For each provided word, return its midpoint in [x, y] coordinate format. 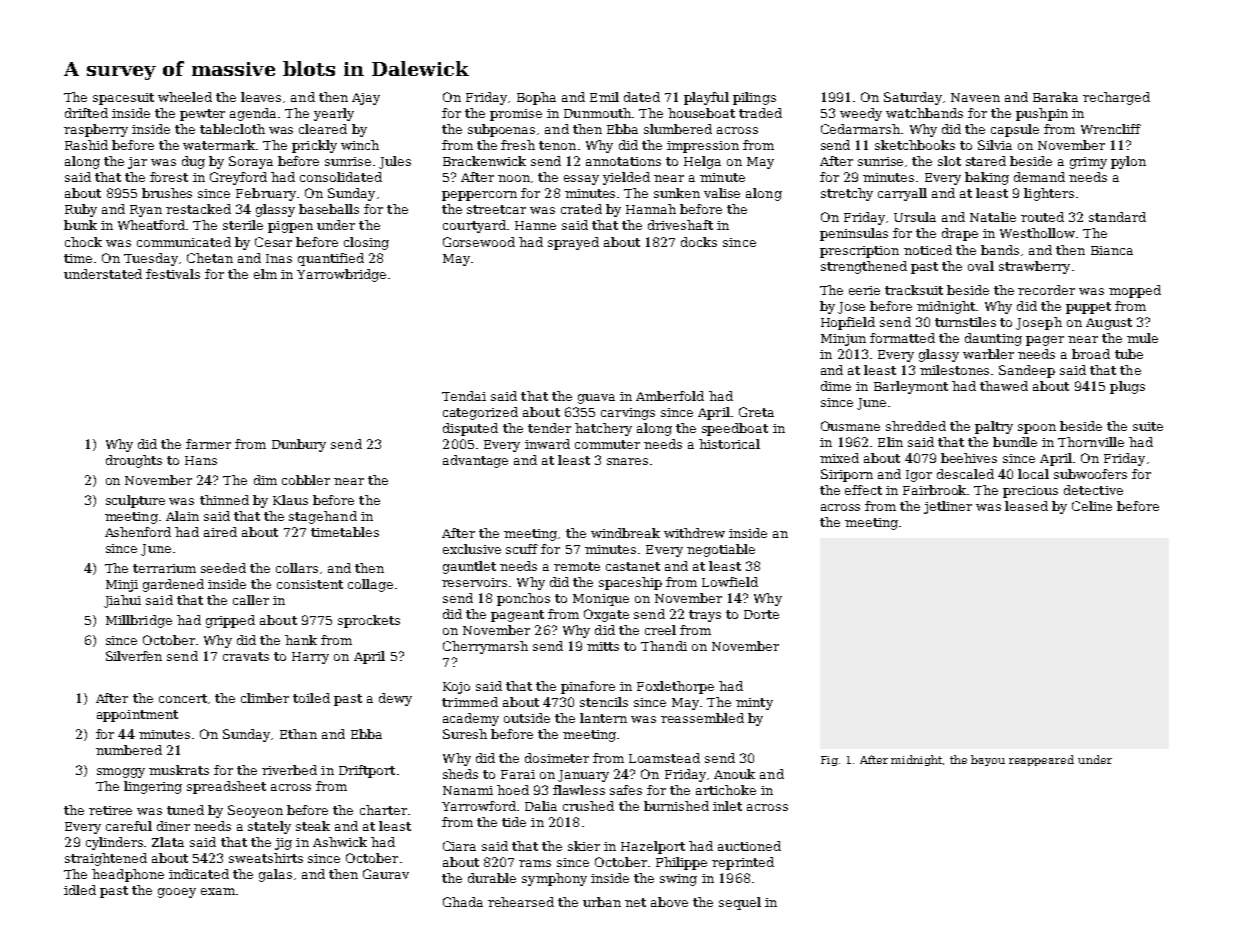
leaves [261, 97]
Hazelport [653, 847]
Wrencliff [1111, 129]
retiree [110, 810]
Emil [604, 97]
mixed [839, 458]
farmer [208, 444]
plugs [1127, 387]
